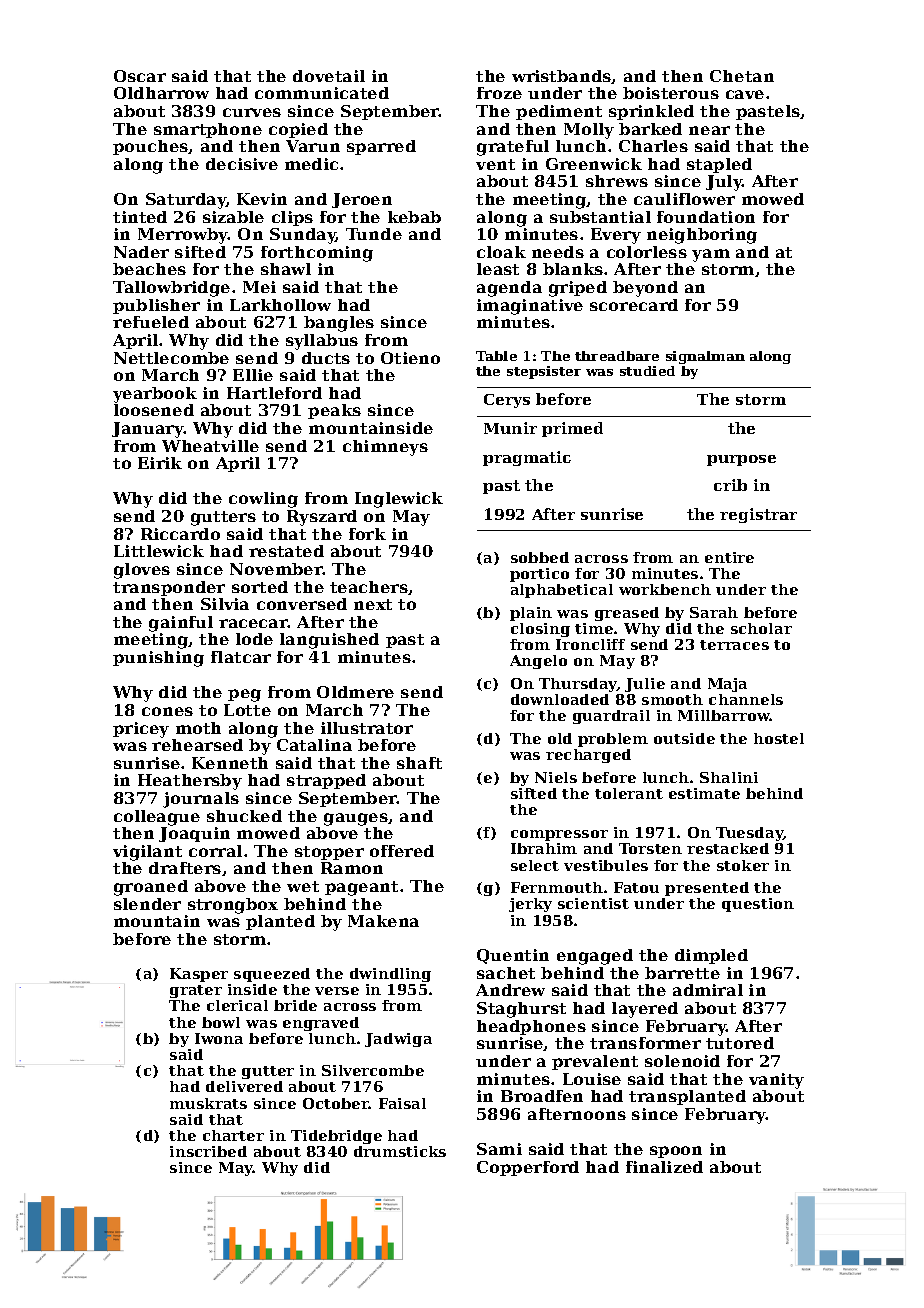 This document has width=924, height=1308. Describe the element at coordinates (743, 865) in the document. I see `stoker` at that location.
